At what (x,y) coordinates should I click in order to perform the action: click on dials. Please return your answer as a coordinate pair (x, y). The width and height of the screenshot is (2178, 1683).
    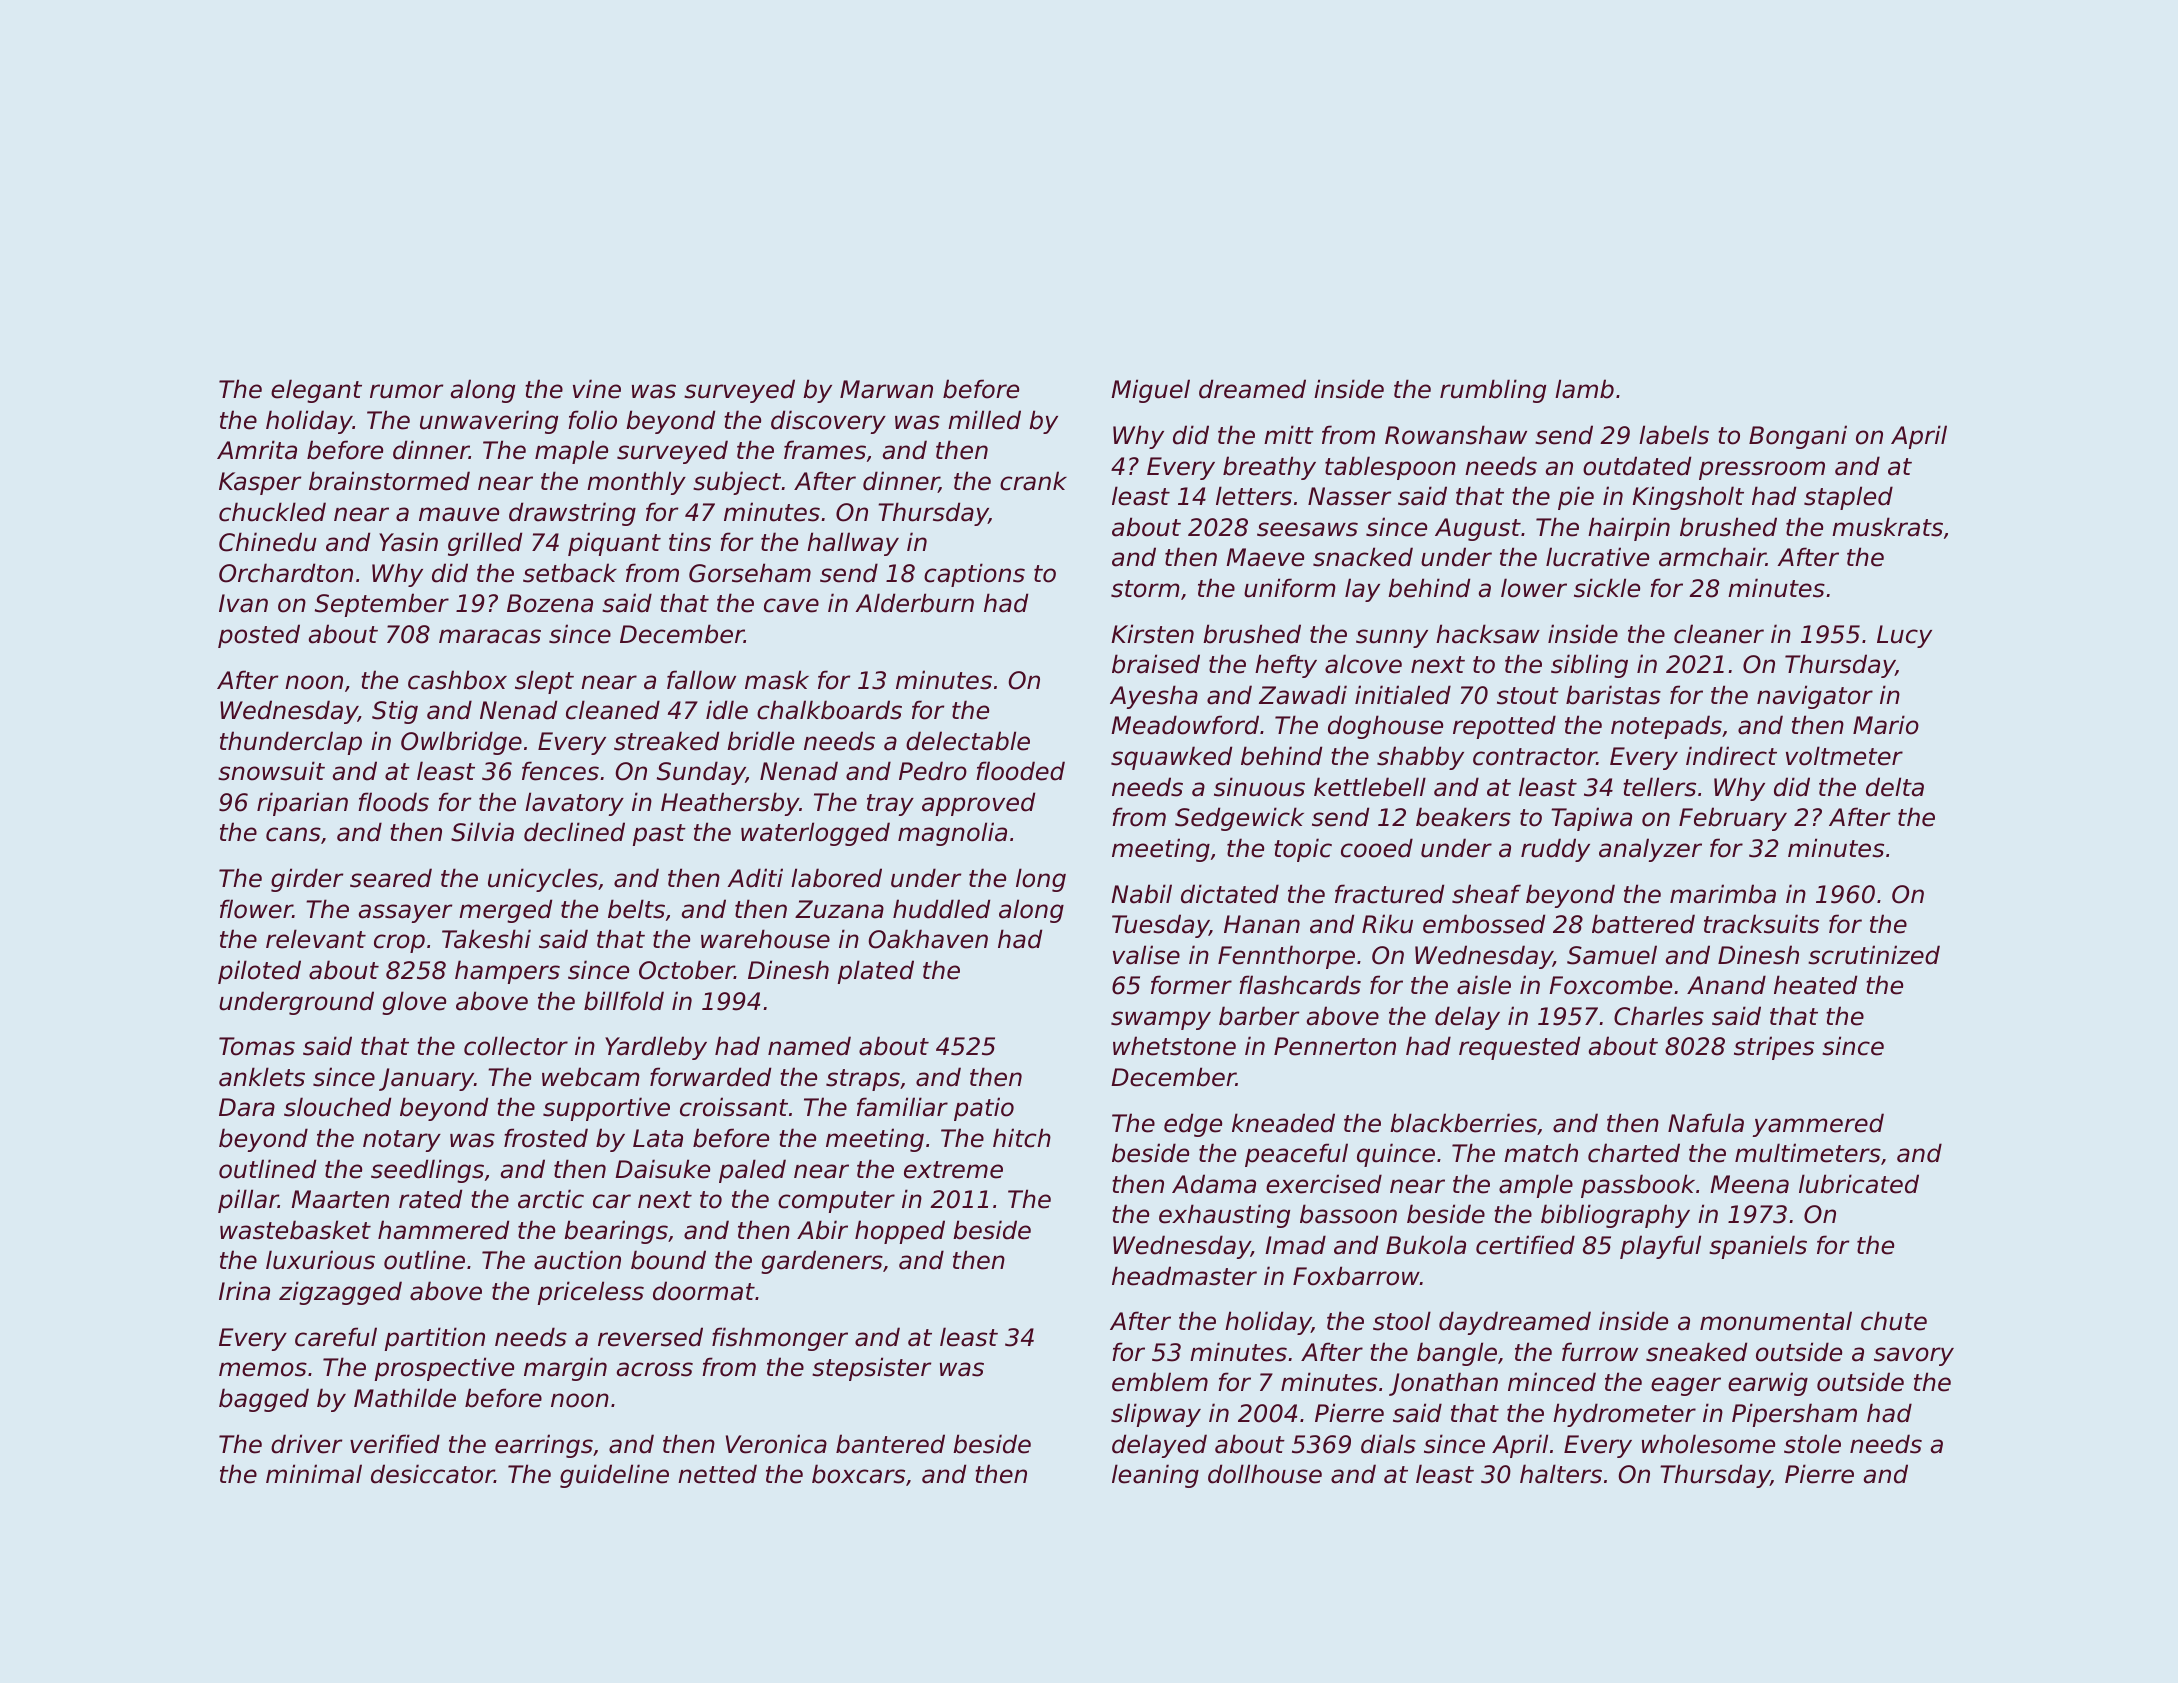
    Looking at the image, I should click on (1388, 1444).
